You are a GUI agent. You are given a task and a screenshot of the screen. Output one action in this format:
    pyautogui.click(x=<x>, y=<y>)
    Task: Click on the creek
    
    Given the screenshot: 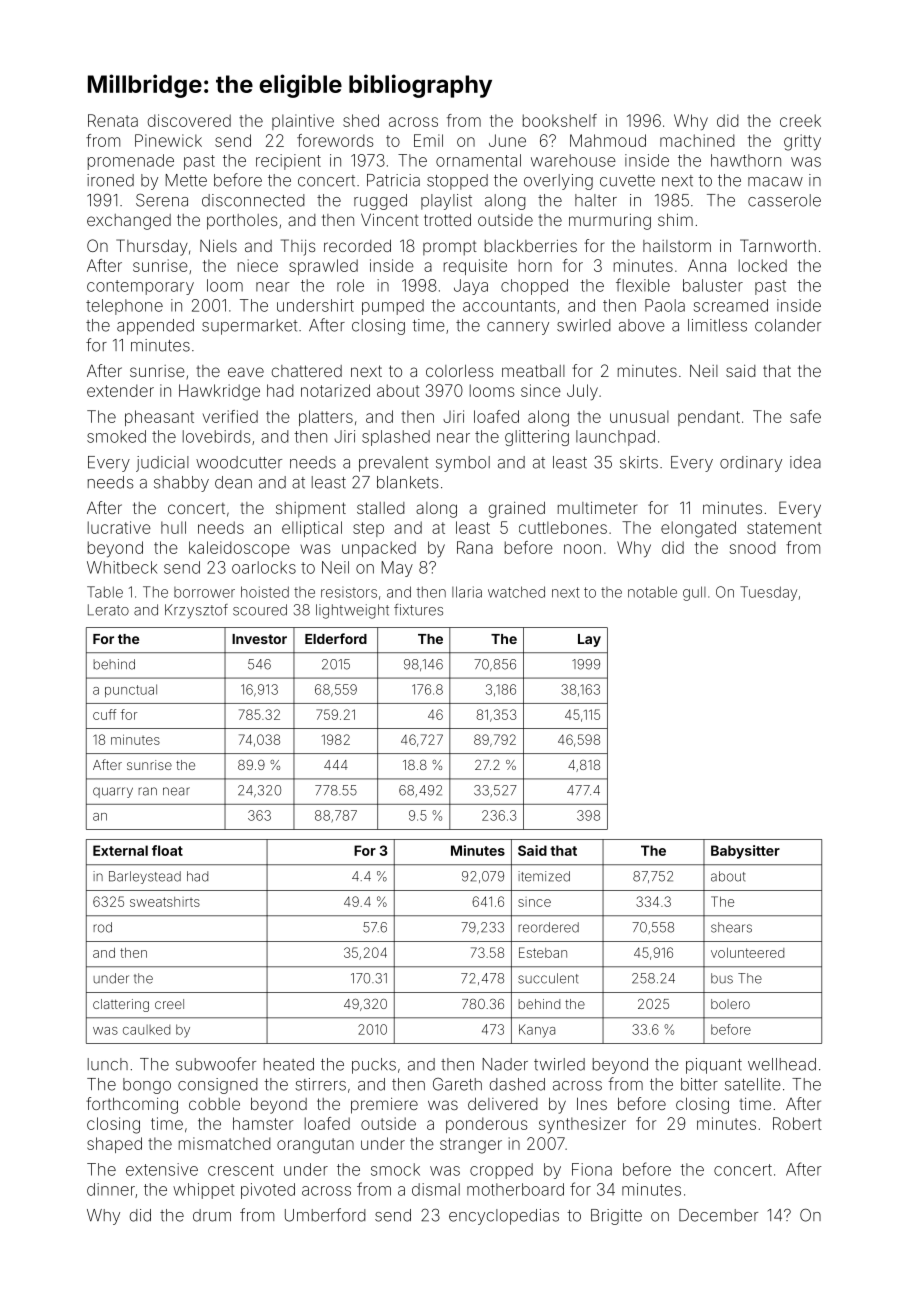 What is the action you would take?
    pyautogui.click(x=800, y=120)
